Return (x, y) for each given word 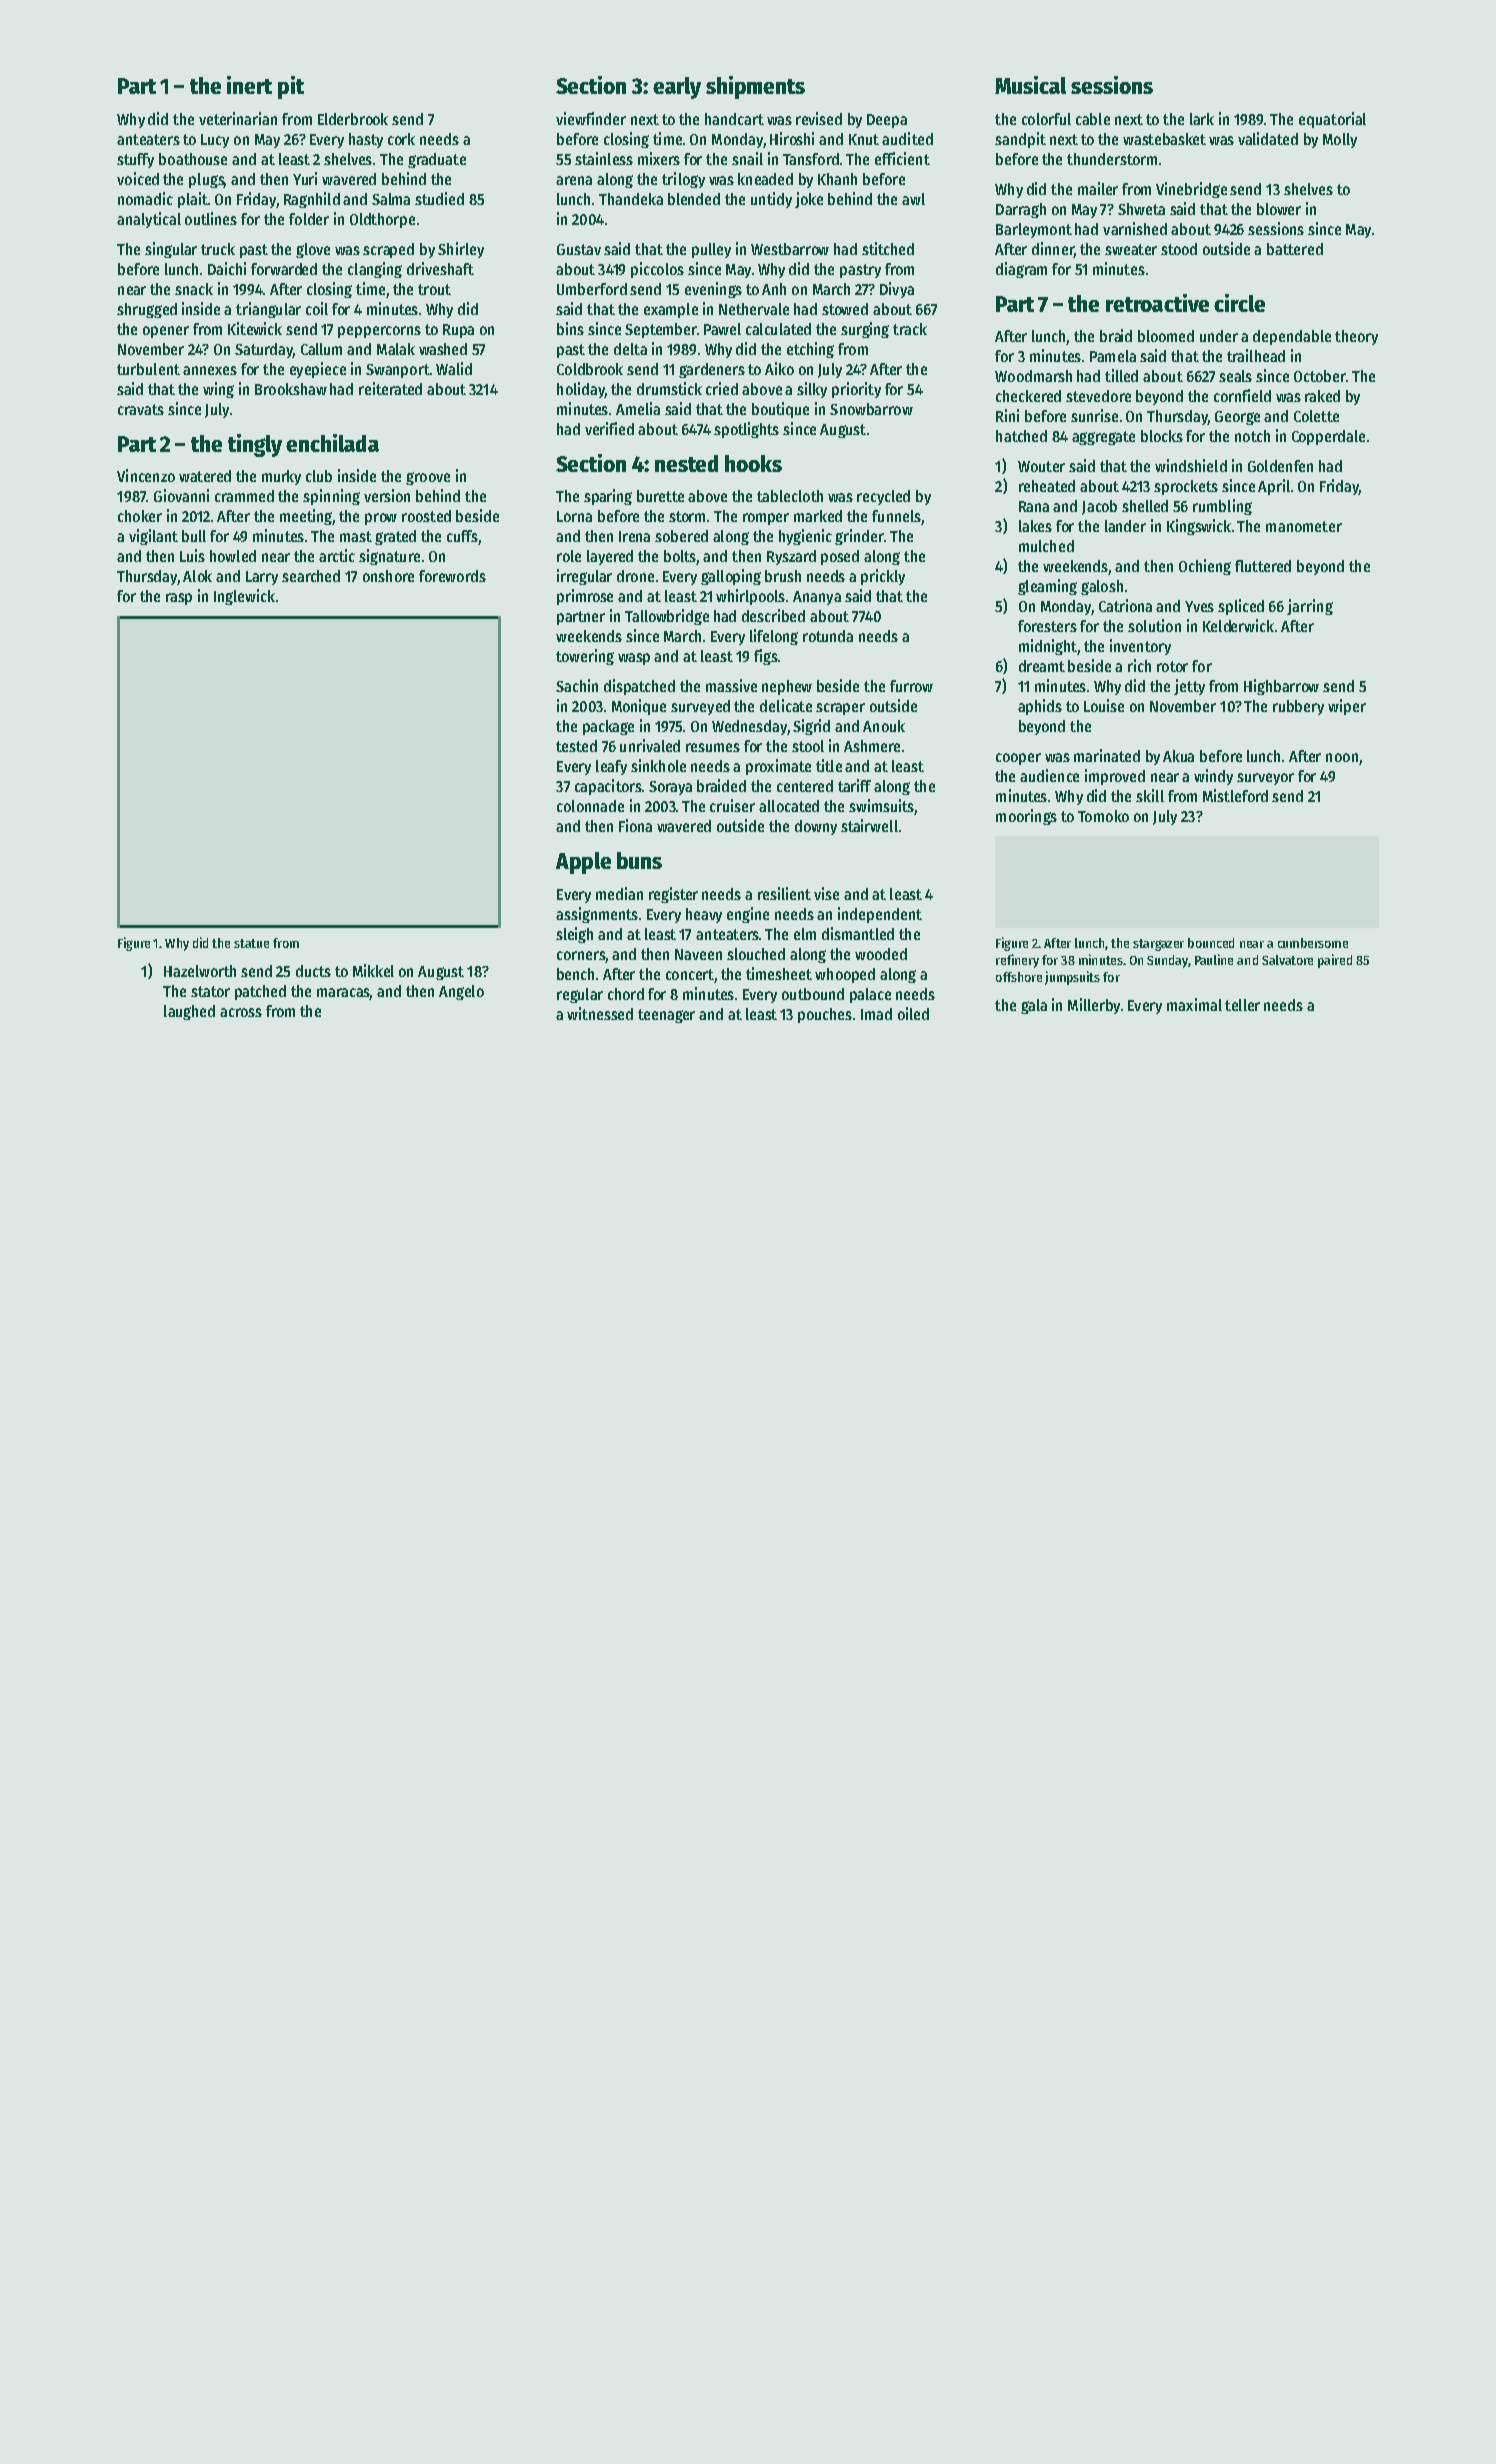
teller (1242, 1005)
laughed (189, 1012)
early (677, 88)
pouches (825, 1015)
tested (576, 746)
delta (630, 349)
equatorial (1332, 120)
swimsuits (882, 807)
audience (1049, 775)
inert (249, 85)
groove (428, 478)
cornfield (1242, 395)
